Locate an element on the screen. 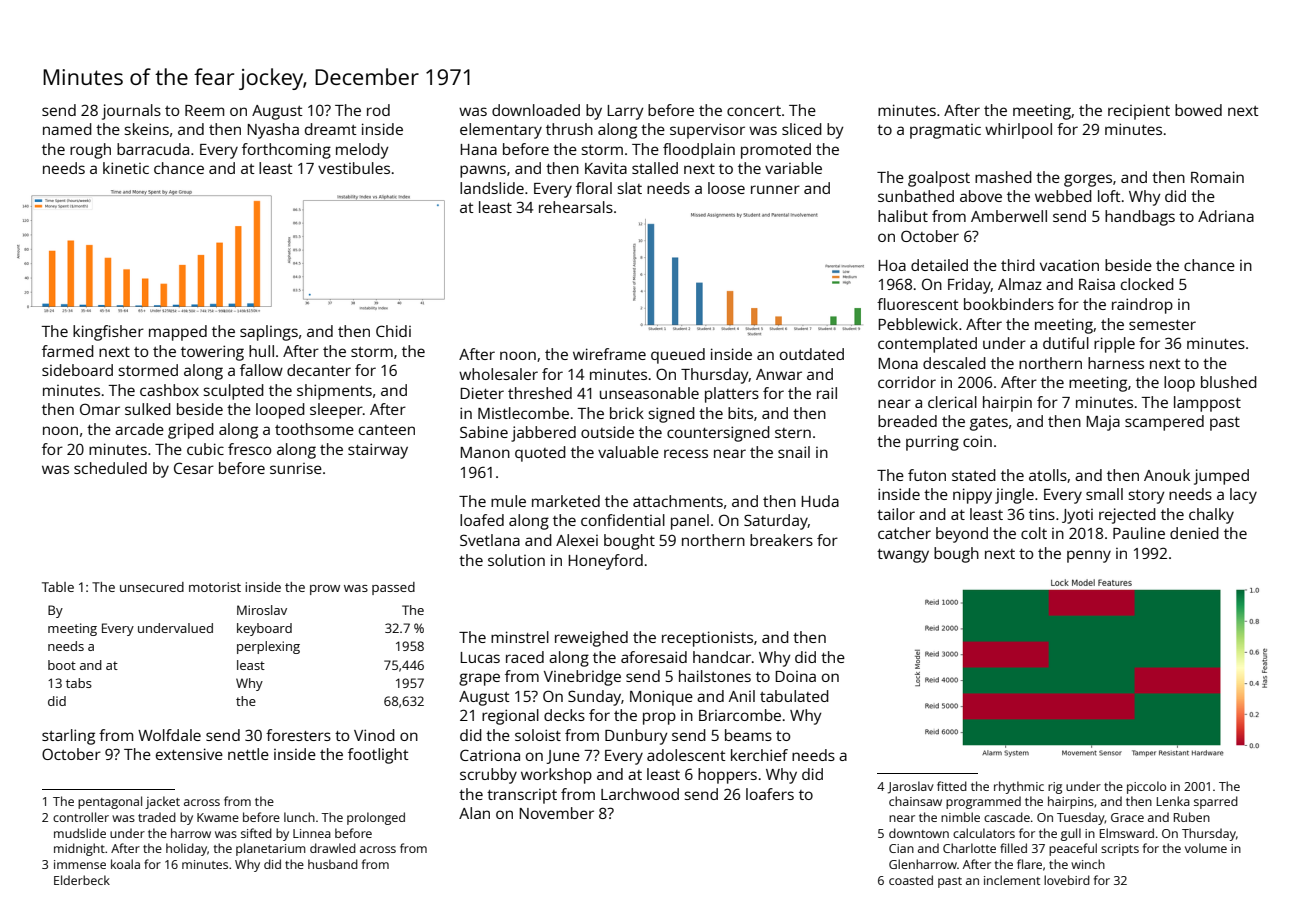 The height and width of the screenshot is (924, 1308). kingfisher is located at coordinates (108, 333).
